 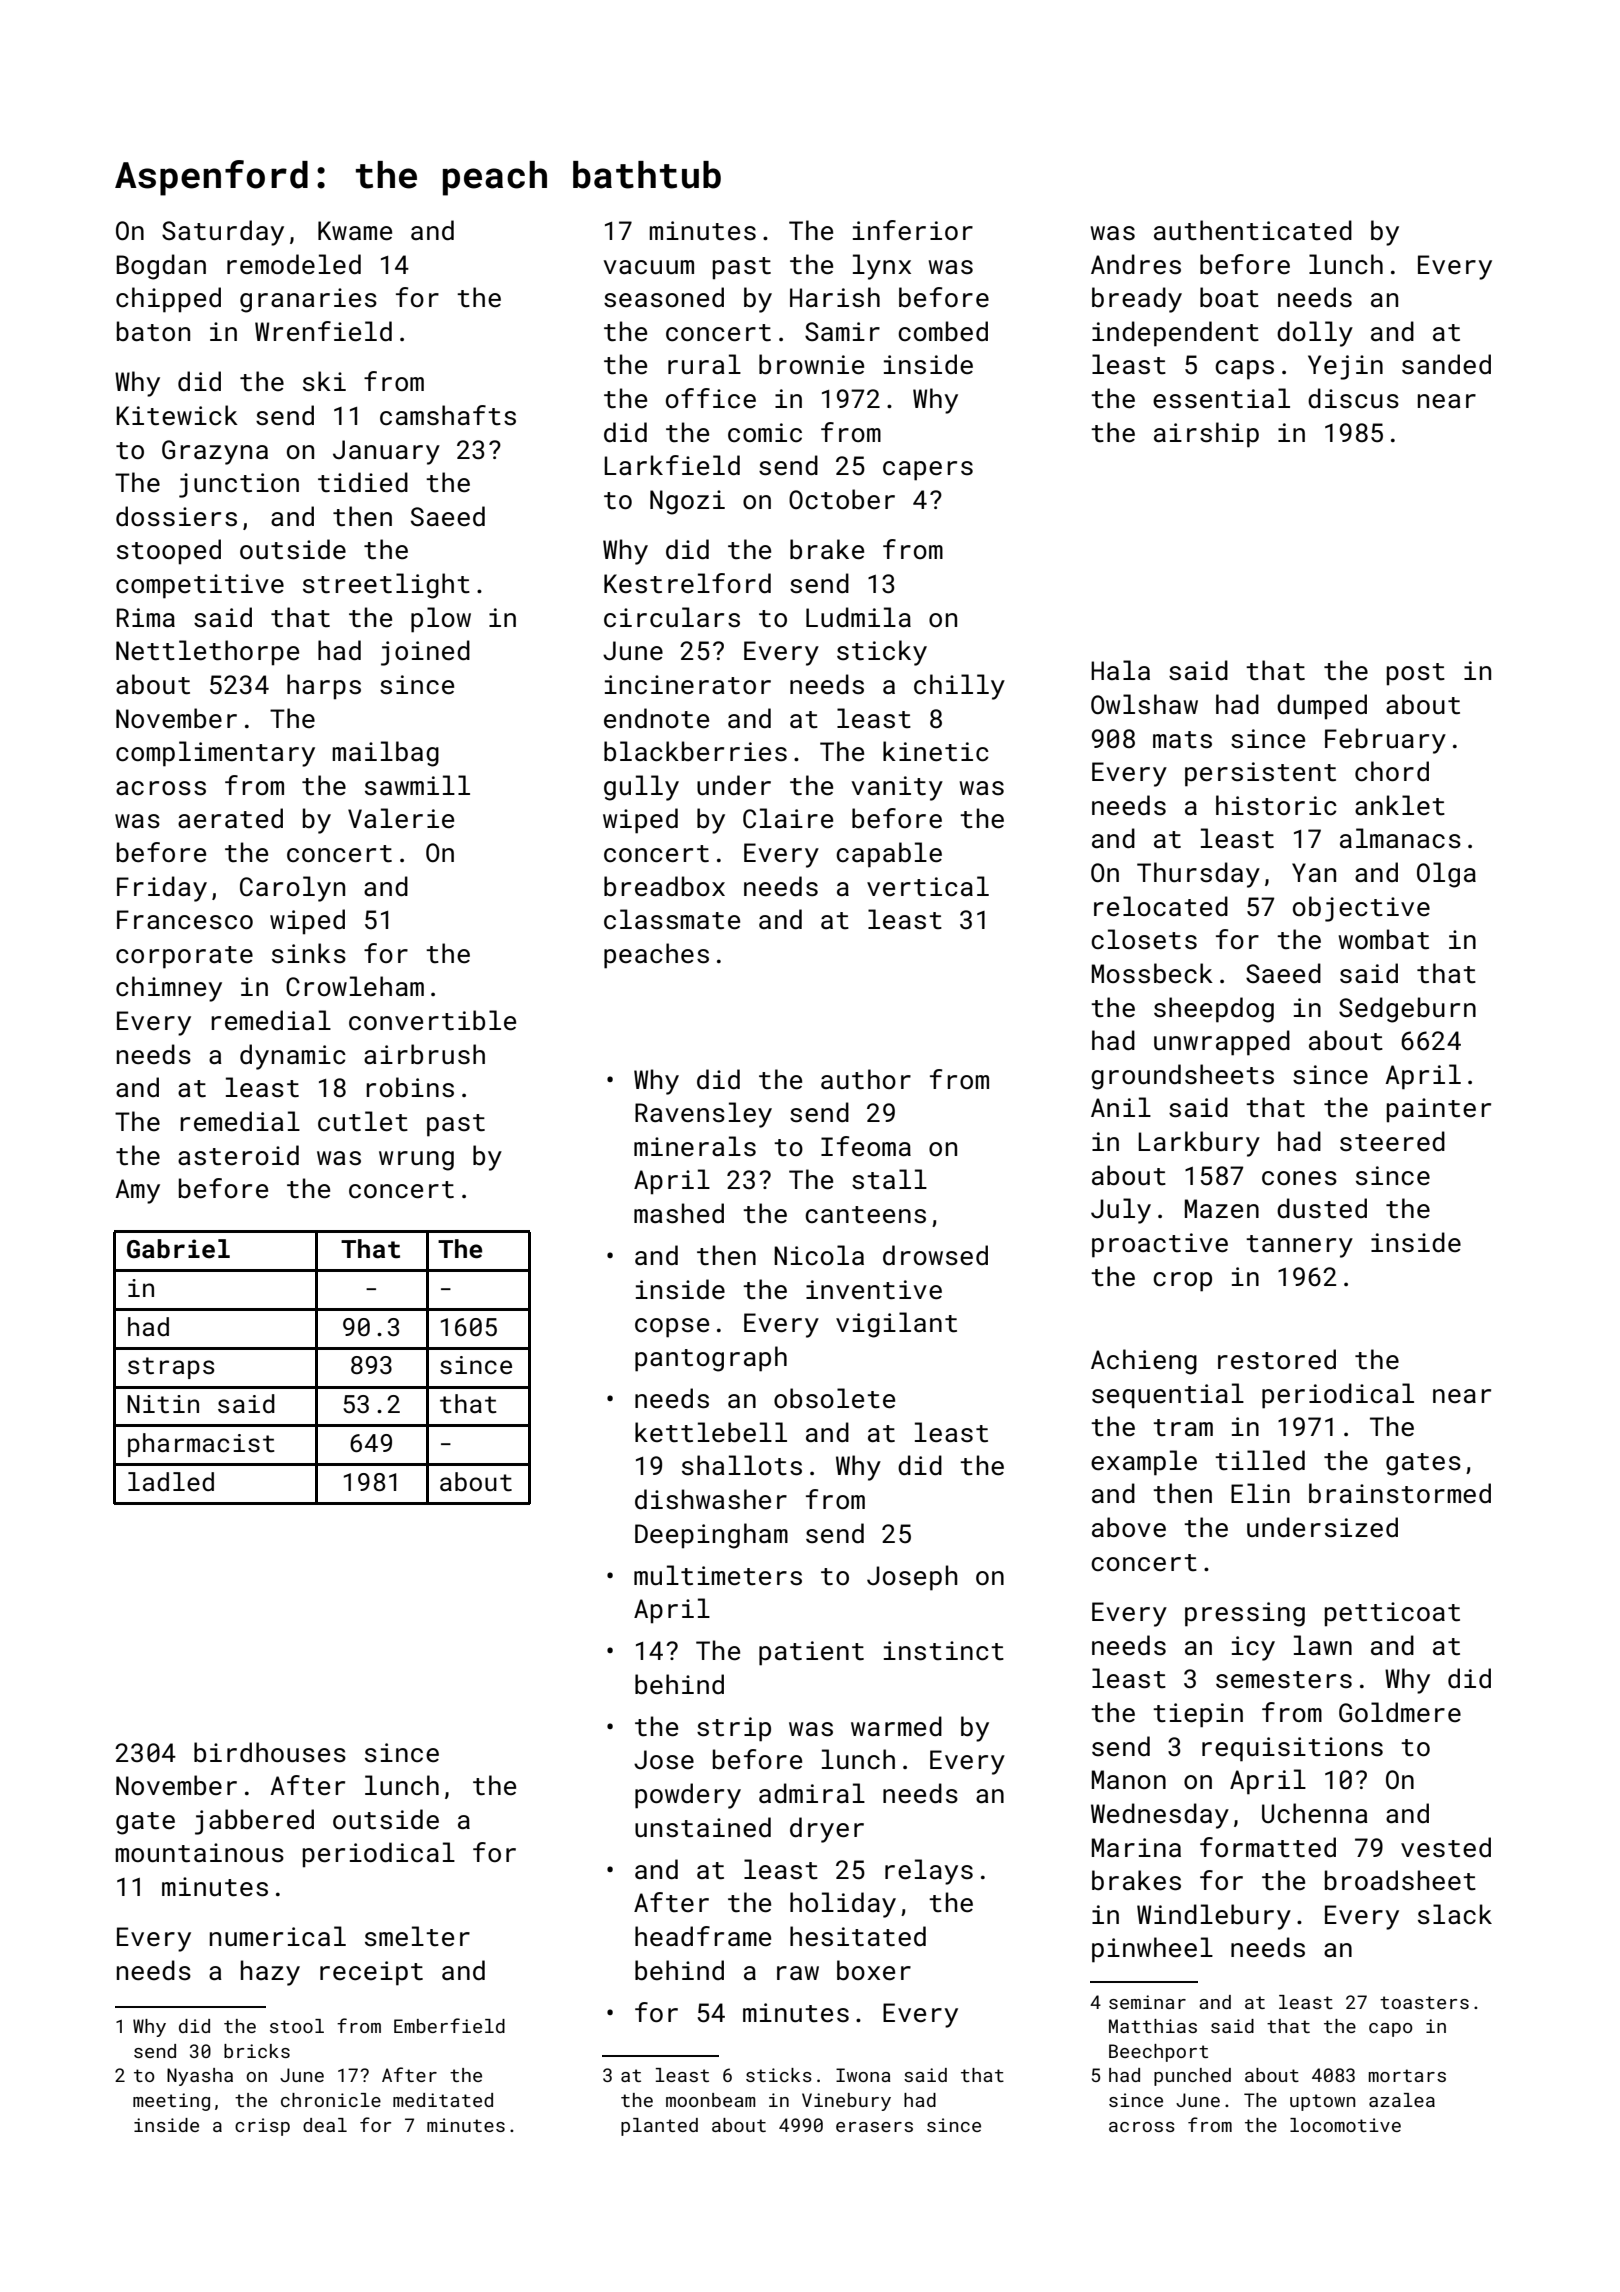 I want to click on strip, so click(x=734, y=1729).
